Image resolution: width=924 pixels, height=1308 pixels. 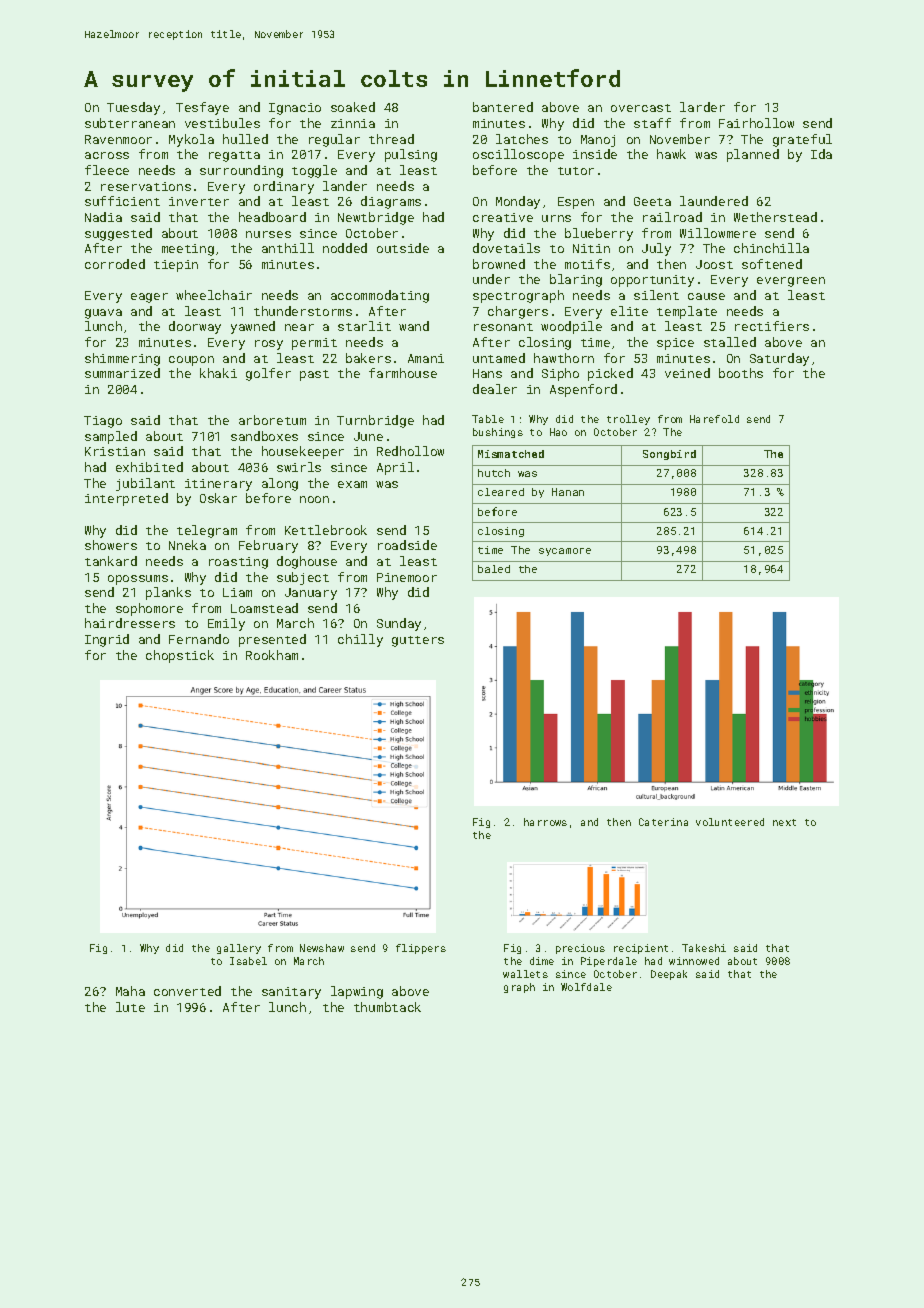 What do you see at coordinates (791, 282) in the image?
I see `evergreen` at bounding box center [791, 282].
